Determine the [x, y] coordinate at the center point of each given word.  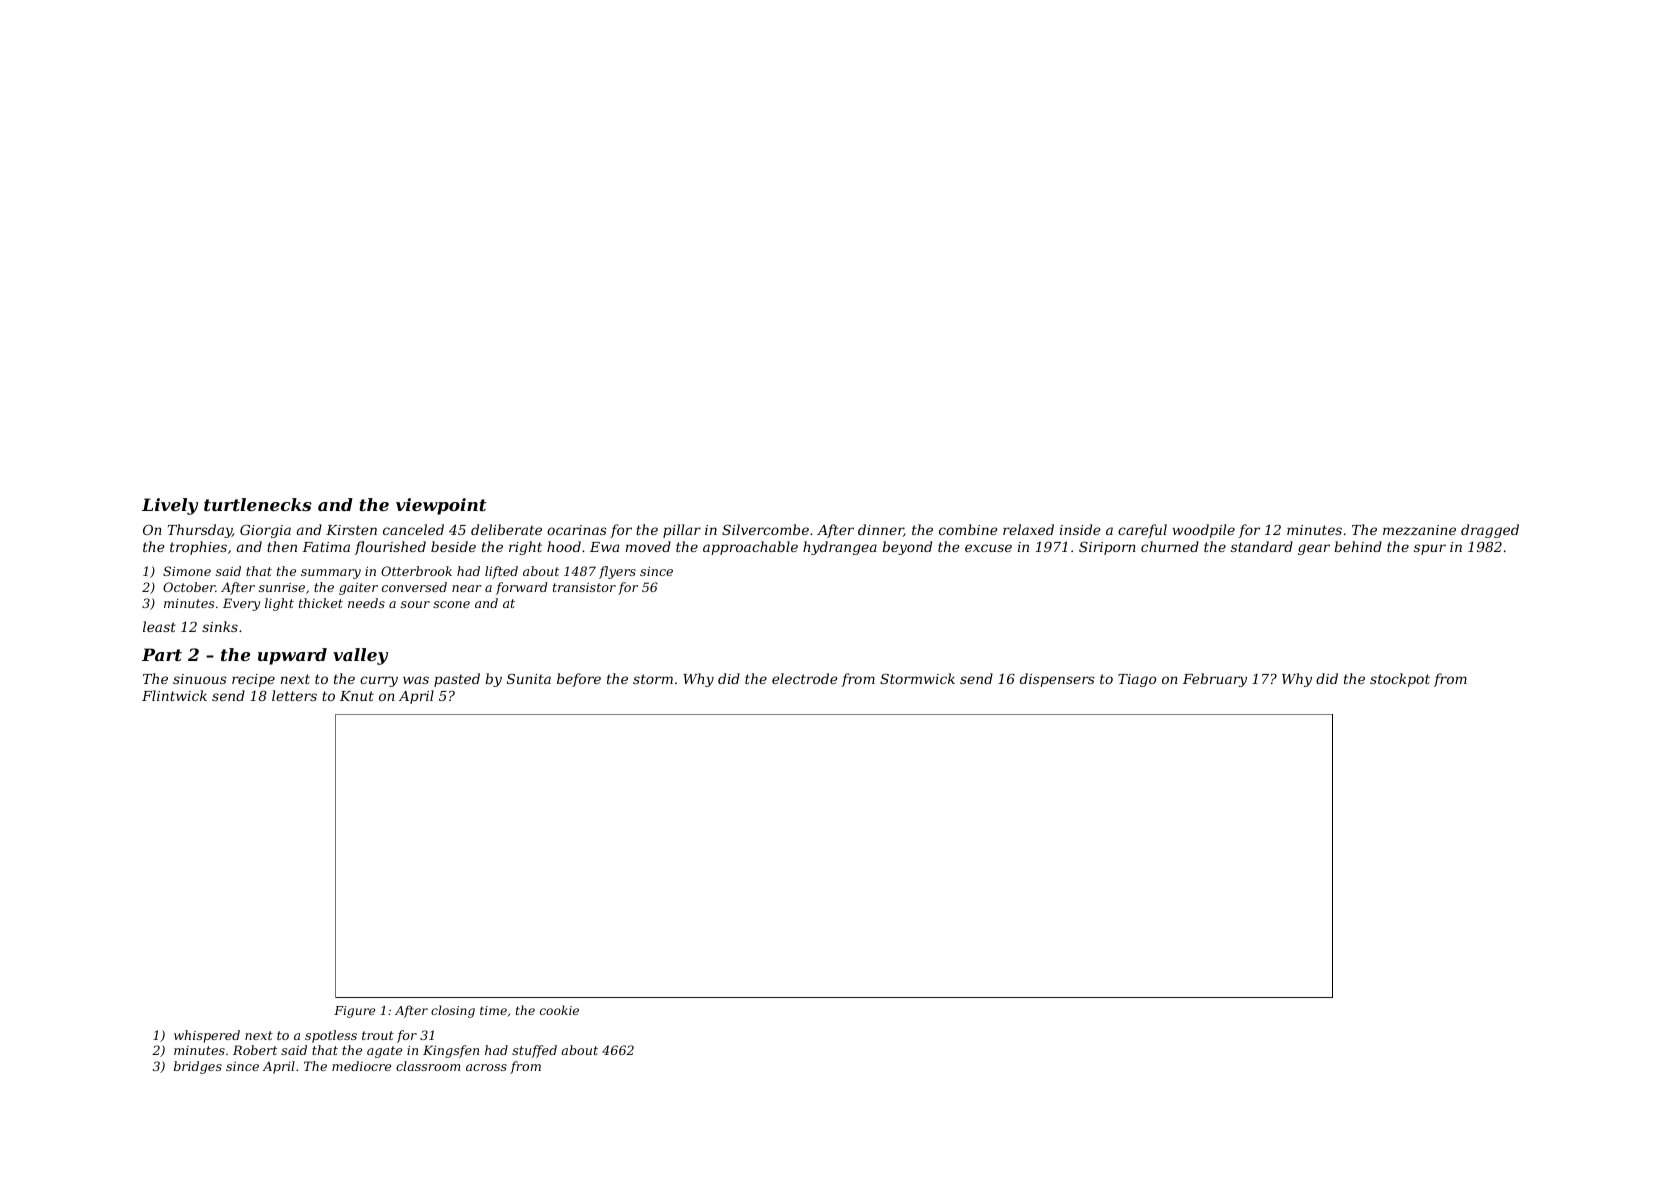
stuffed [534, 1051]
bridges [198, 1067]
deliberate [506, 529]
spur [1430, 549]
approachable [750, 548]
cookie [559, 1010]
